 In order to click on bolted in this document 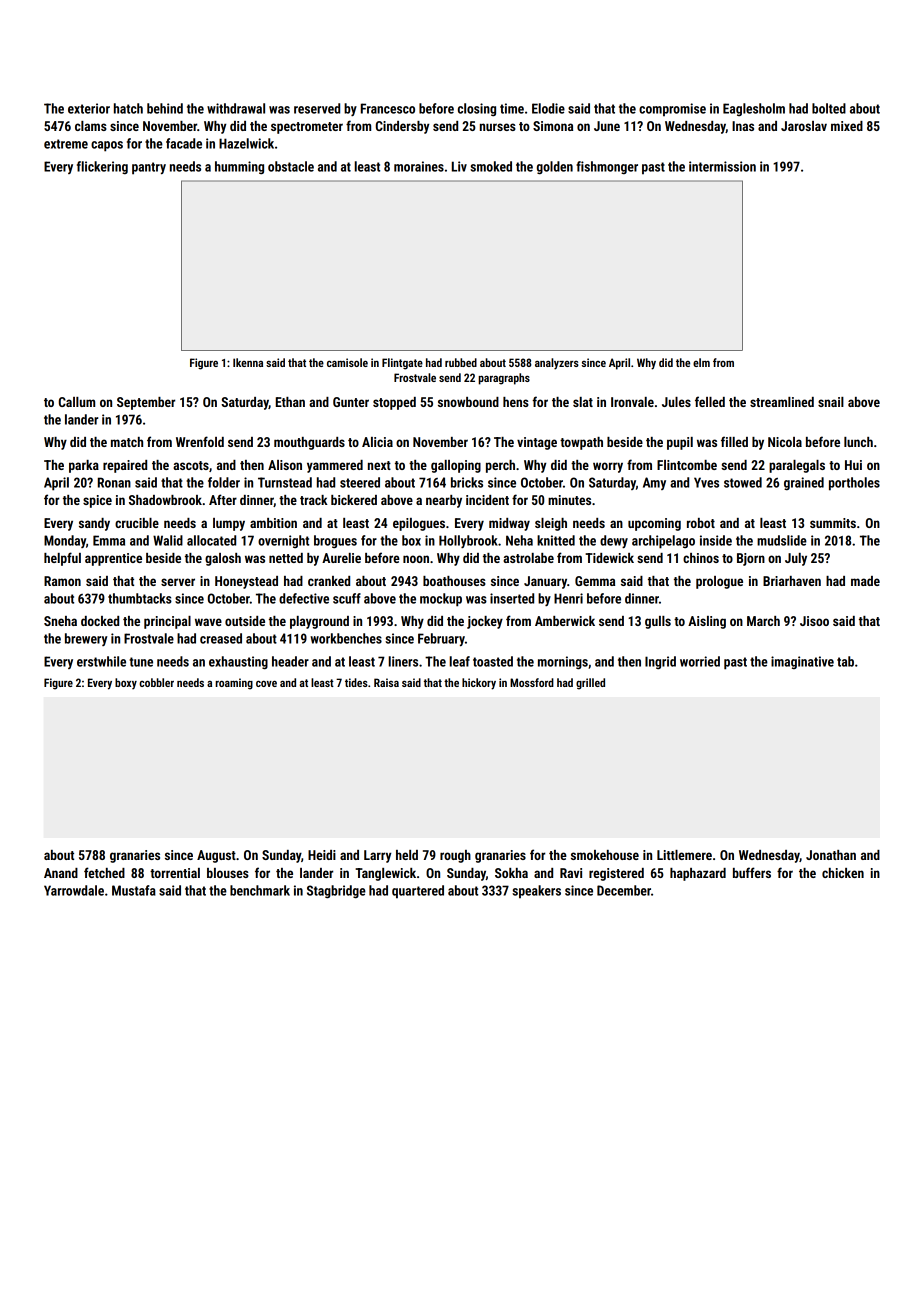, I will do `click(829, 108)`.
